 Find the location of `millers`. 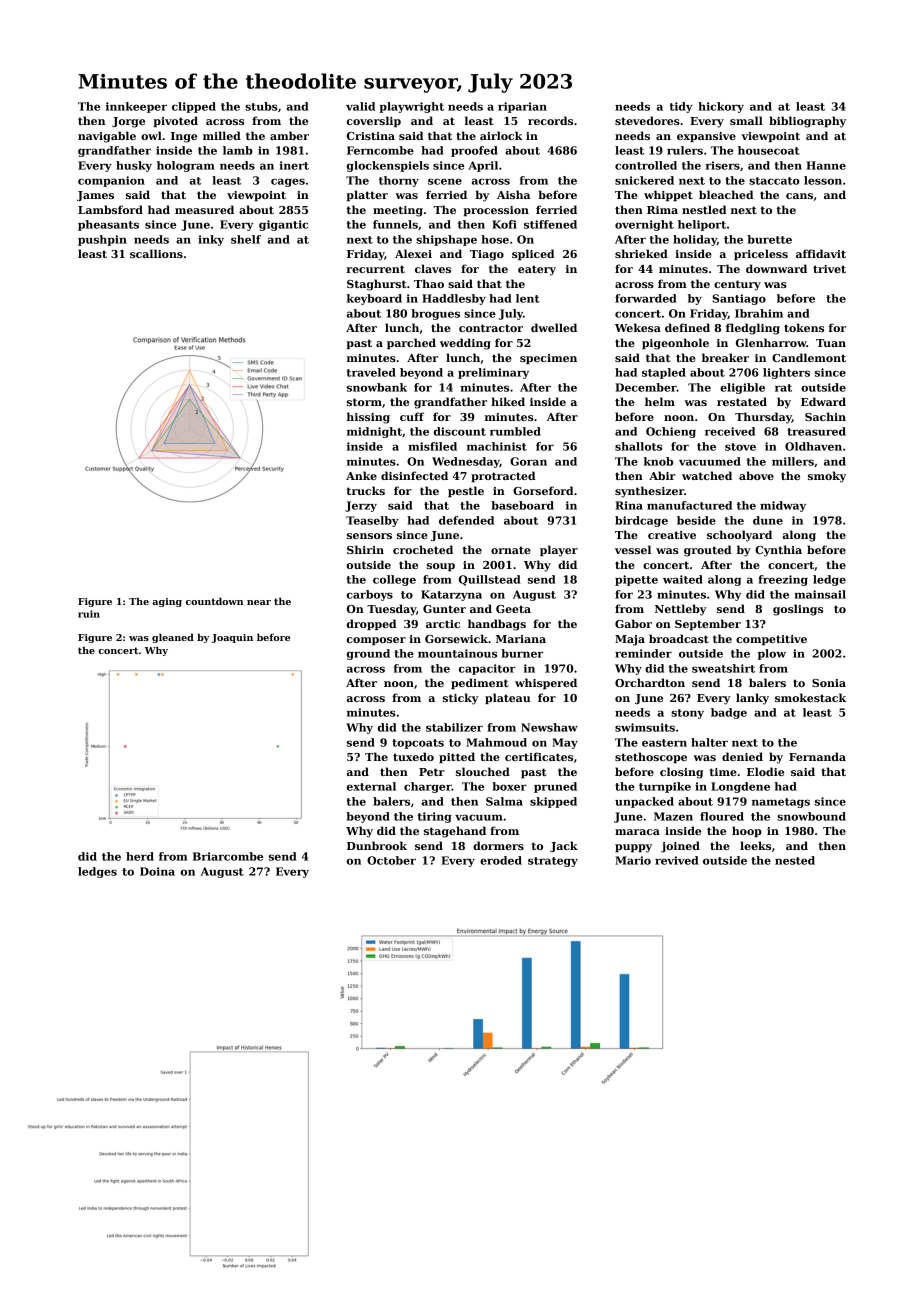

millers is located at coordinates (793, 461).
